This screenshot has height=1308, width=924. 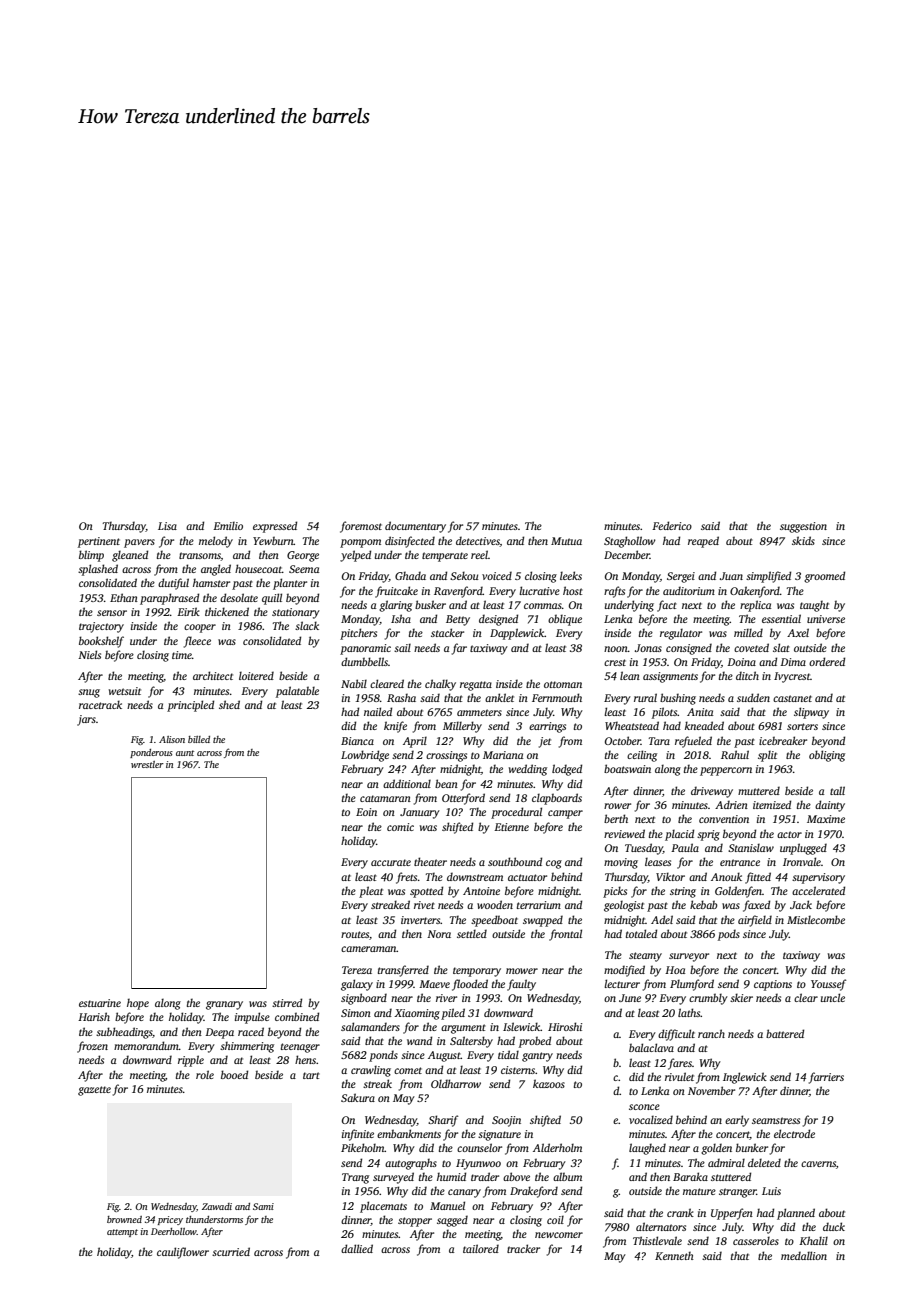 What do you see at coordinates (100, 1003) in the screenshot?
I see `estuarine` at bounding box center [100, 1003].
